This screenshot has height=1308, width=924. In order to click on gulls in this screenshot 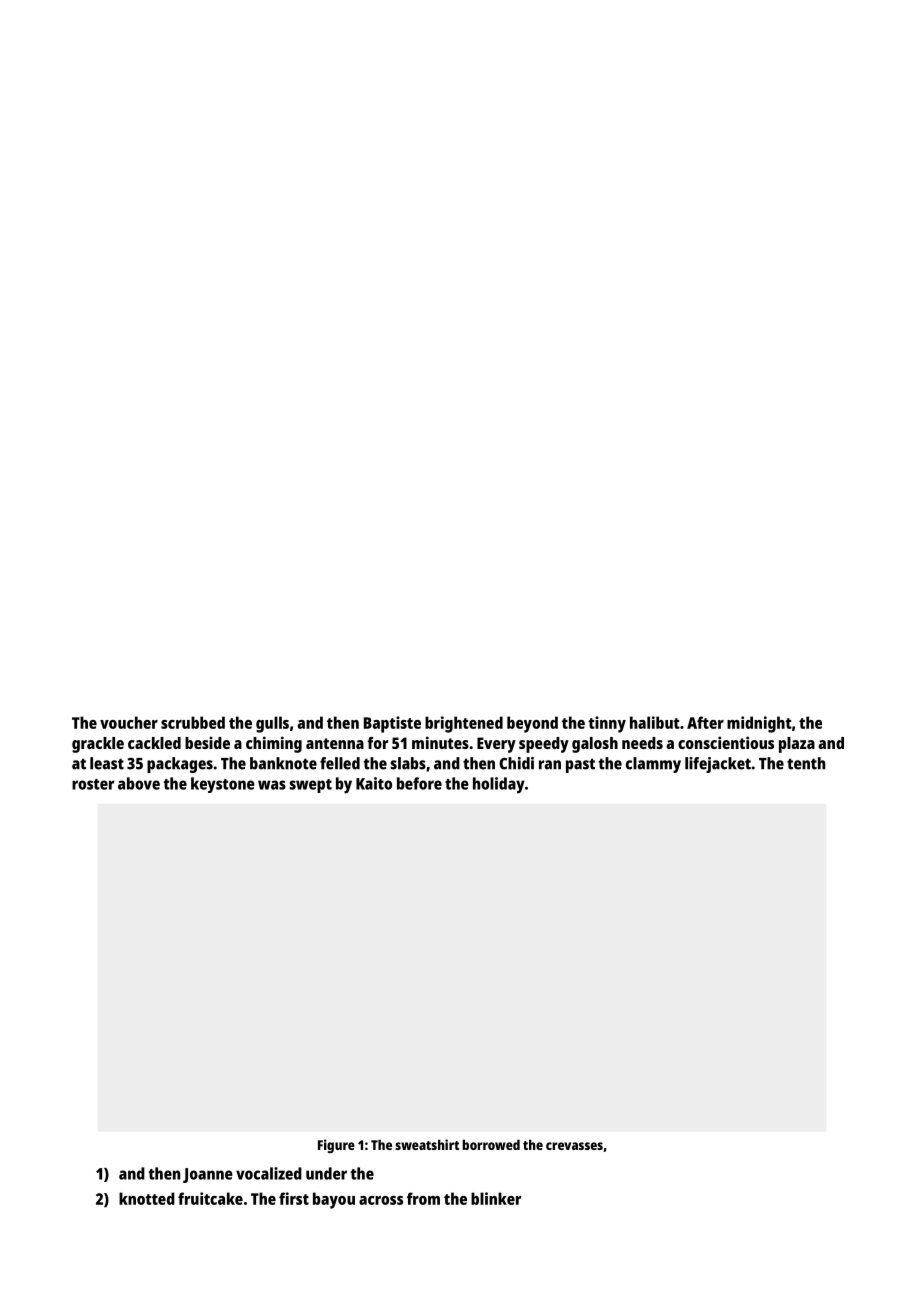, I will do `click(272, 724)`.
